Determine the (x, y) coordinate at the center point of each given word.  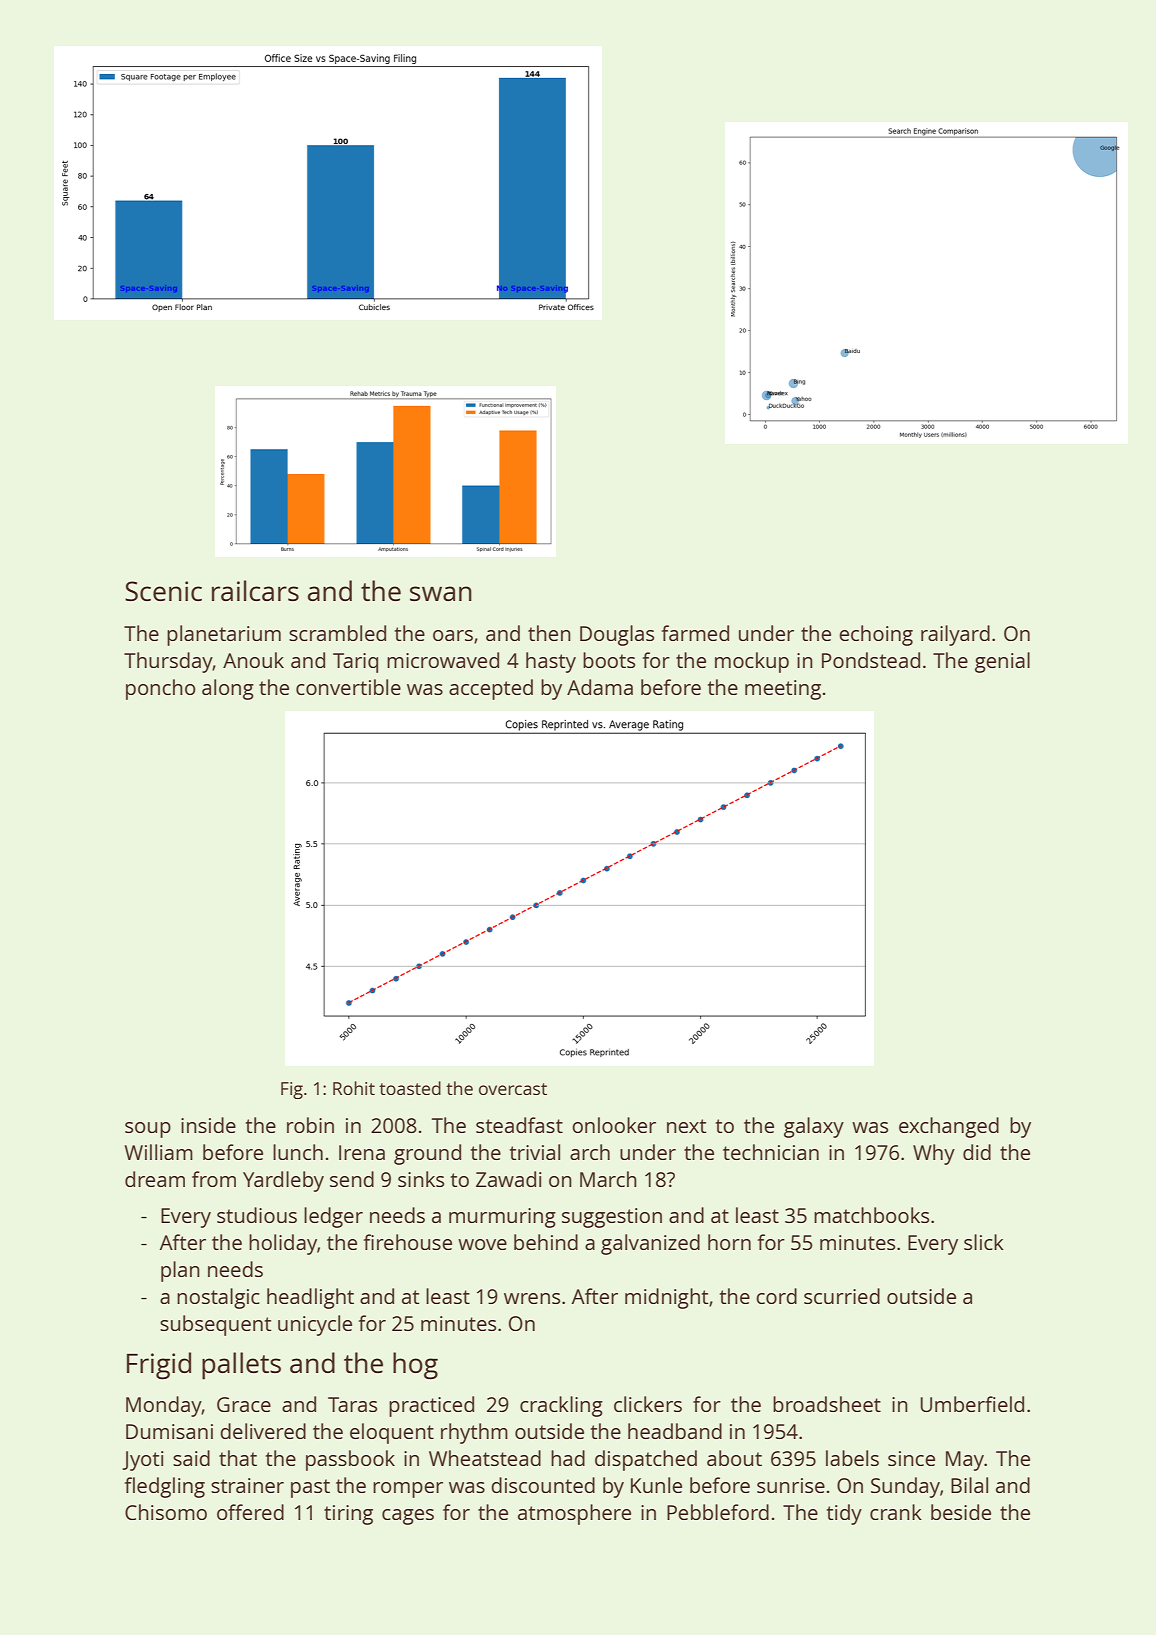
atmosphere (574, 1514)
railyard (955, 635)
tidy (844, 1514)
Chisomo (166, 1512)
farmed (695, 633)
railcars (255, 590)
